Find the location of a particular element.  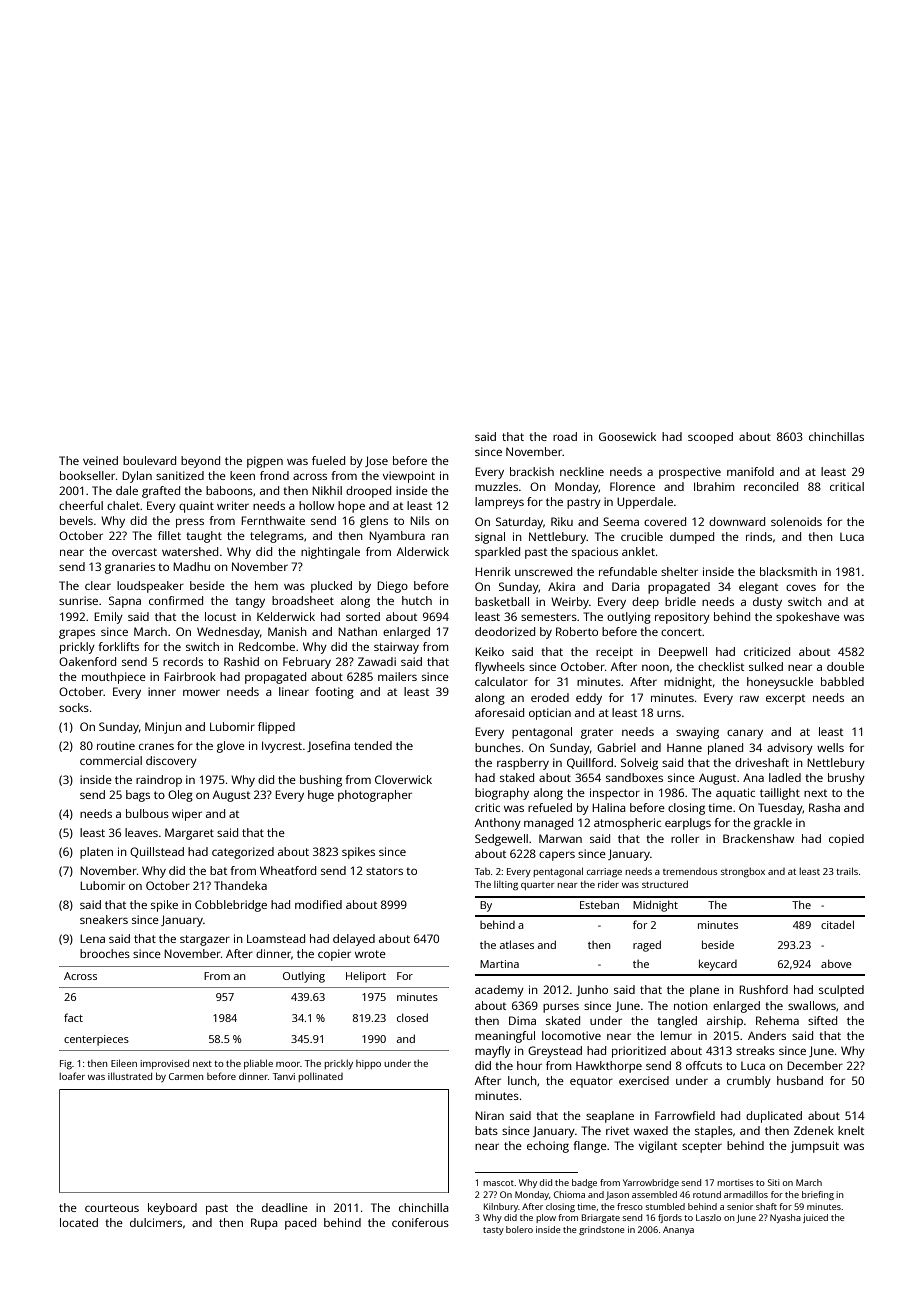

forklifts is located at coordinates (118, 646).
